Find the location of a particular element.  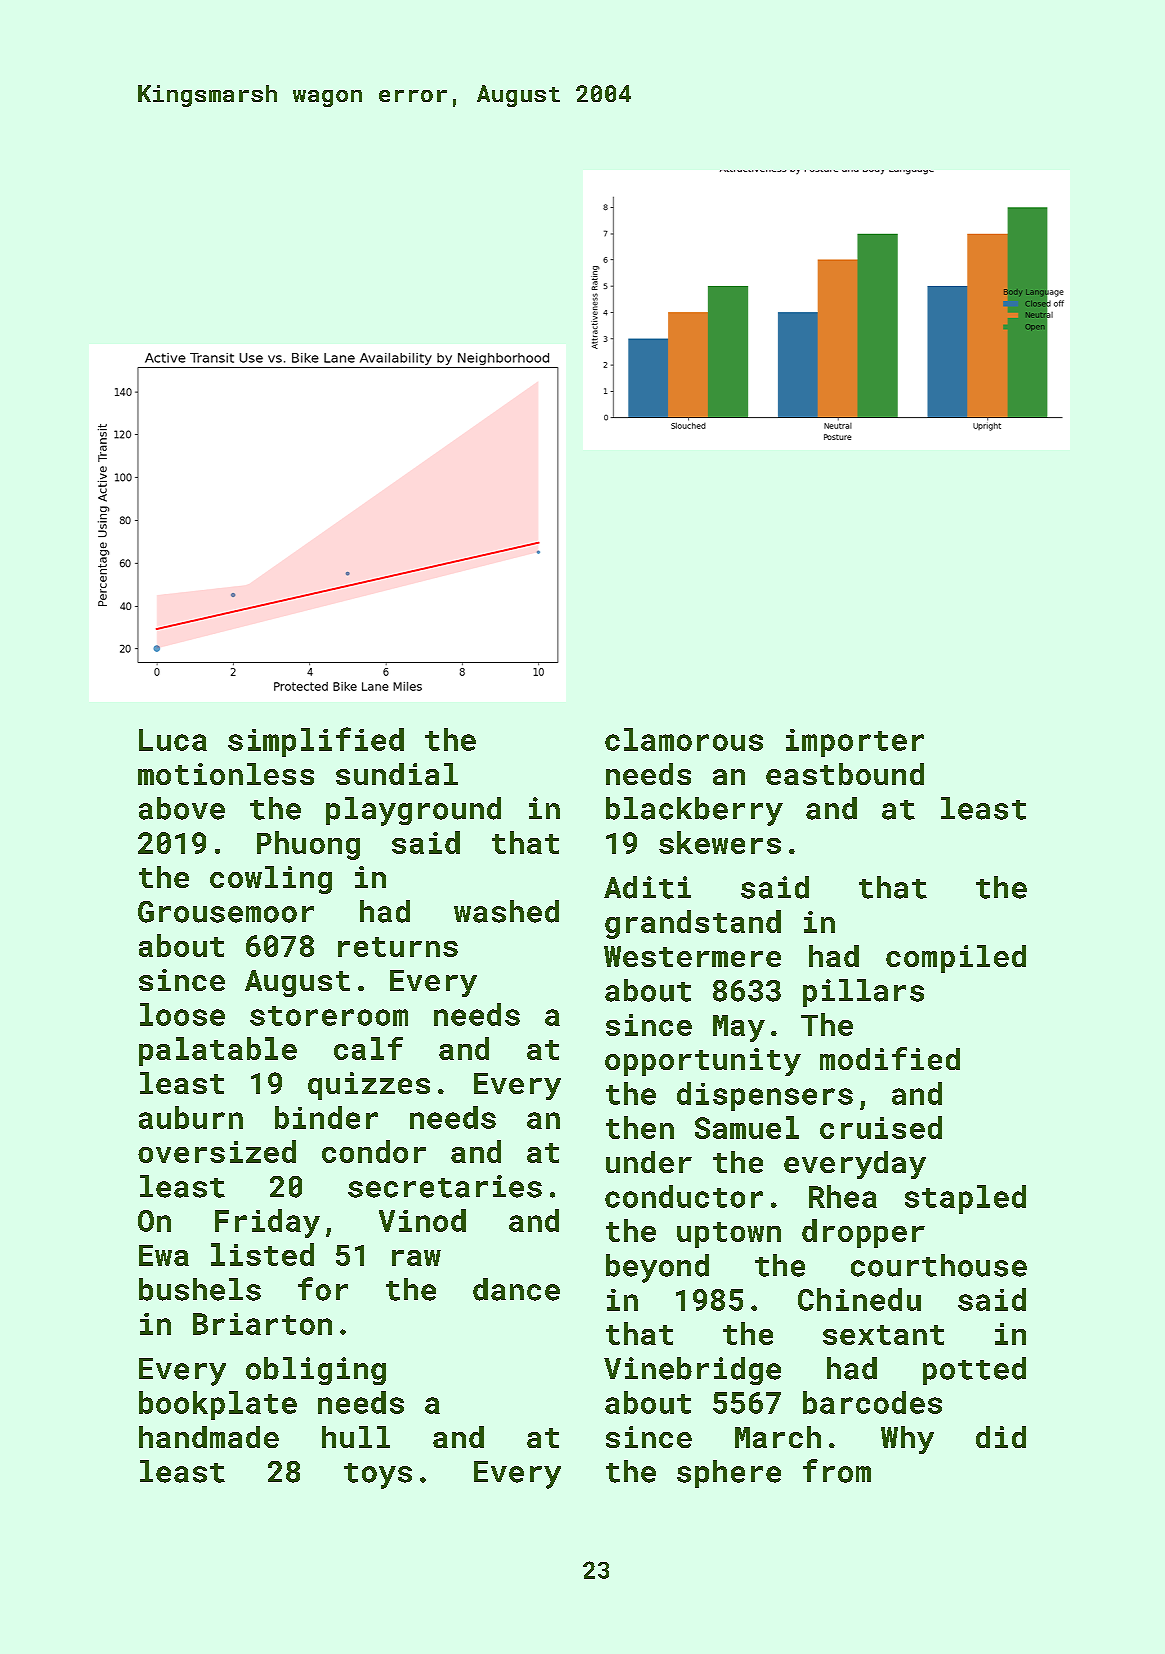

under is located at coordinates (649, 1162).
